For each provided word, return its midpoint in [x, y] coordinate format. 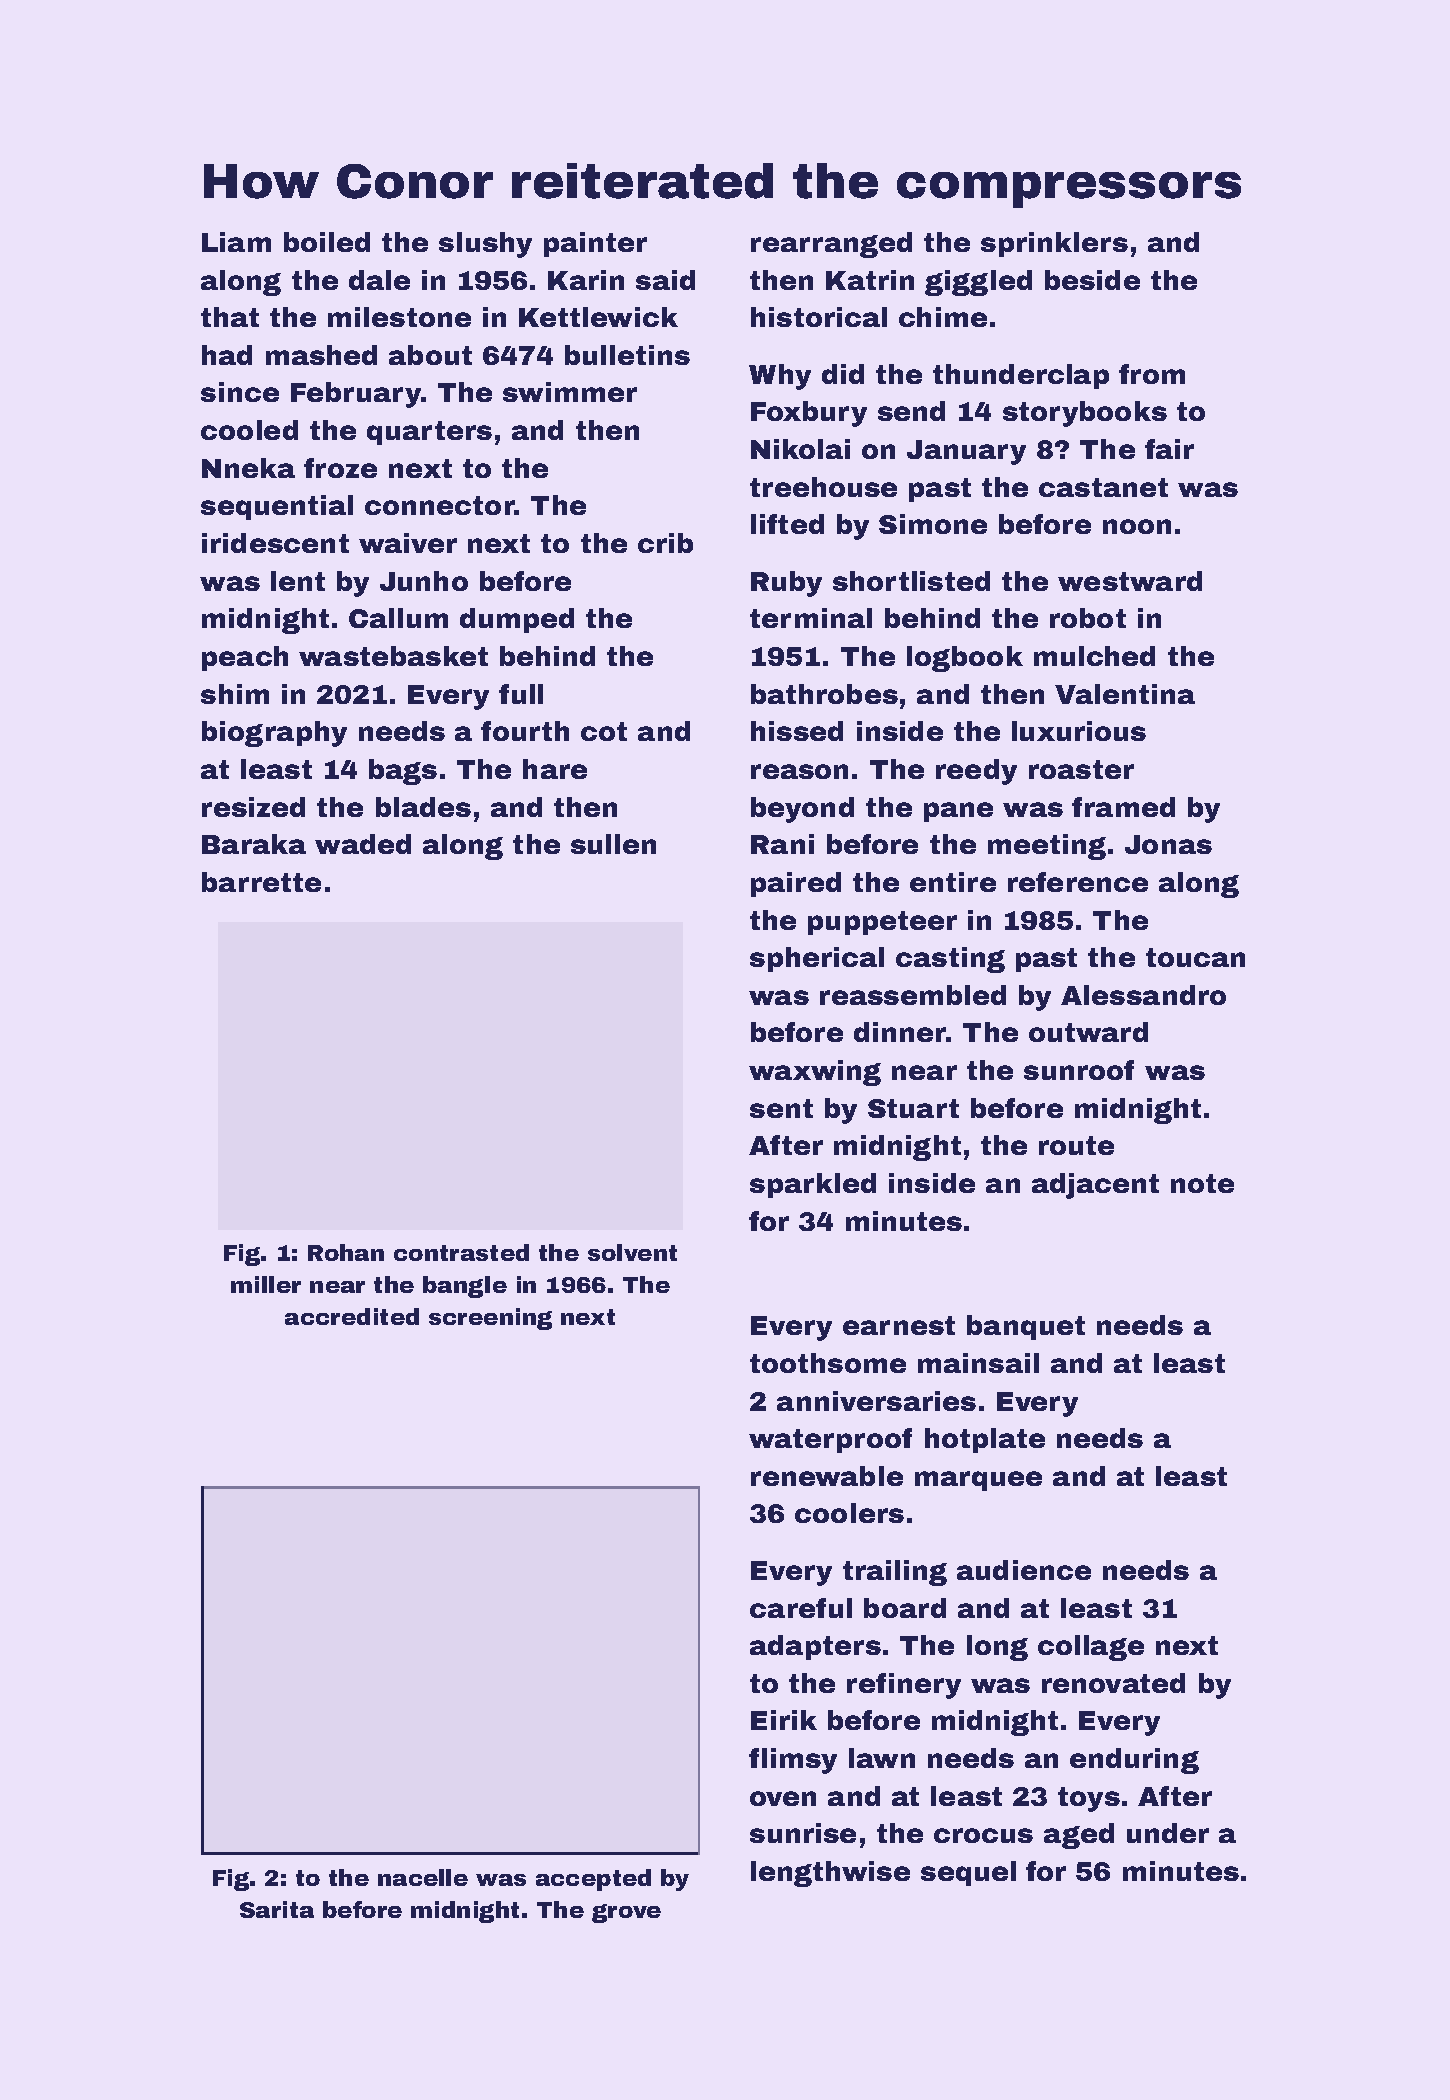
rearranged [831, 245]
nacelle [423, 1877]
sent [781, 1108]
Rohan [346, 1252]
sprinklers [1054, 244]
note [1202, 1183]
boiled [327, 242]
